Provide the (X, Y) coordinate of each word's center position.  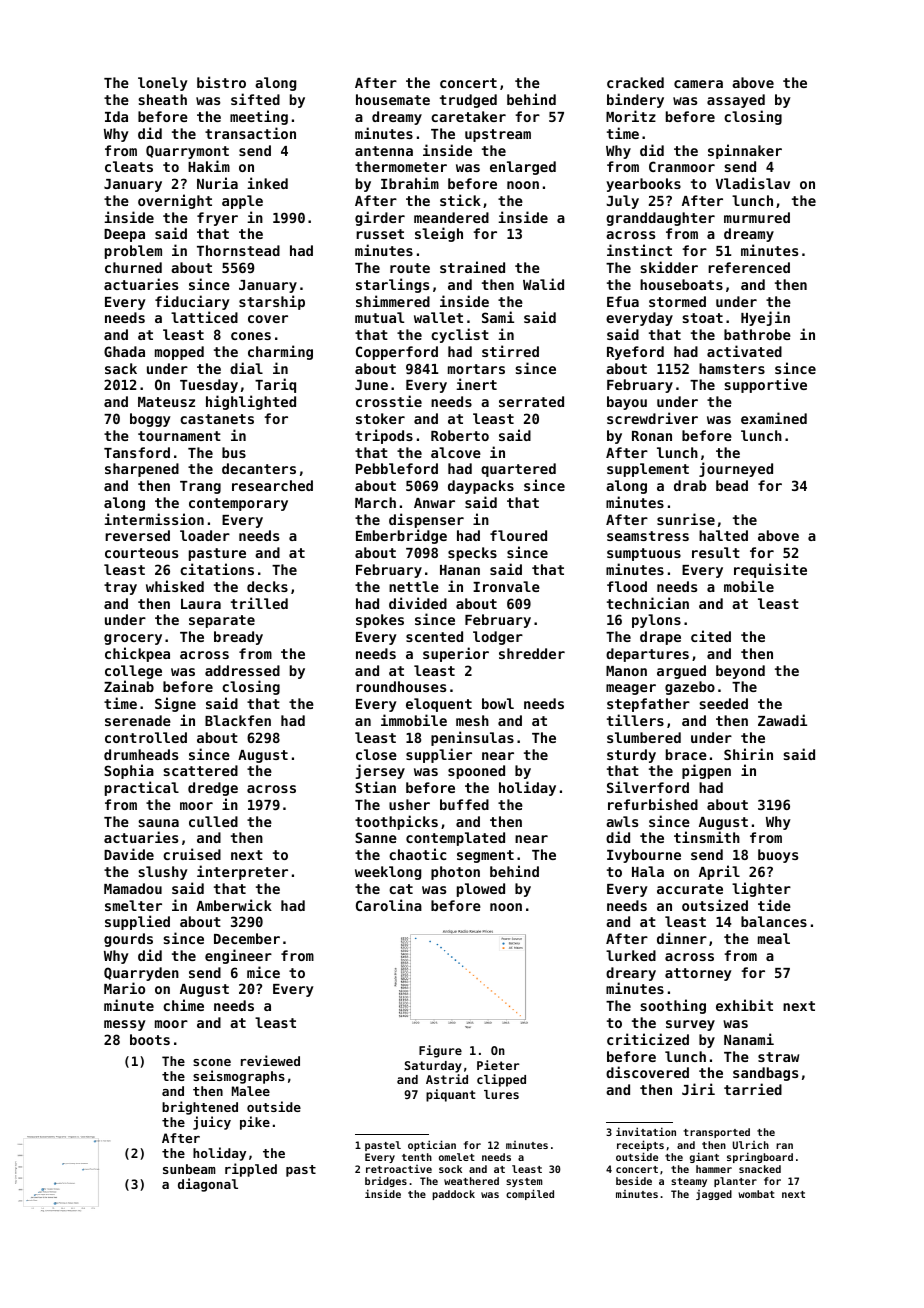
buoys (778, 856)
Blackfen (238, 720)
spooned (476, 772)
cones (251, 336)
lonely (163, 84)
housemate (393, 99)
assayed (736, 101)
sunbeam (189, 1169)
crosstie (389, 401)
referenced (749, 267)
